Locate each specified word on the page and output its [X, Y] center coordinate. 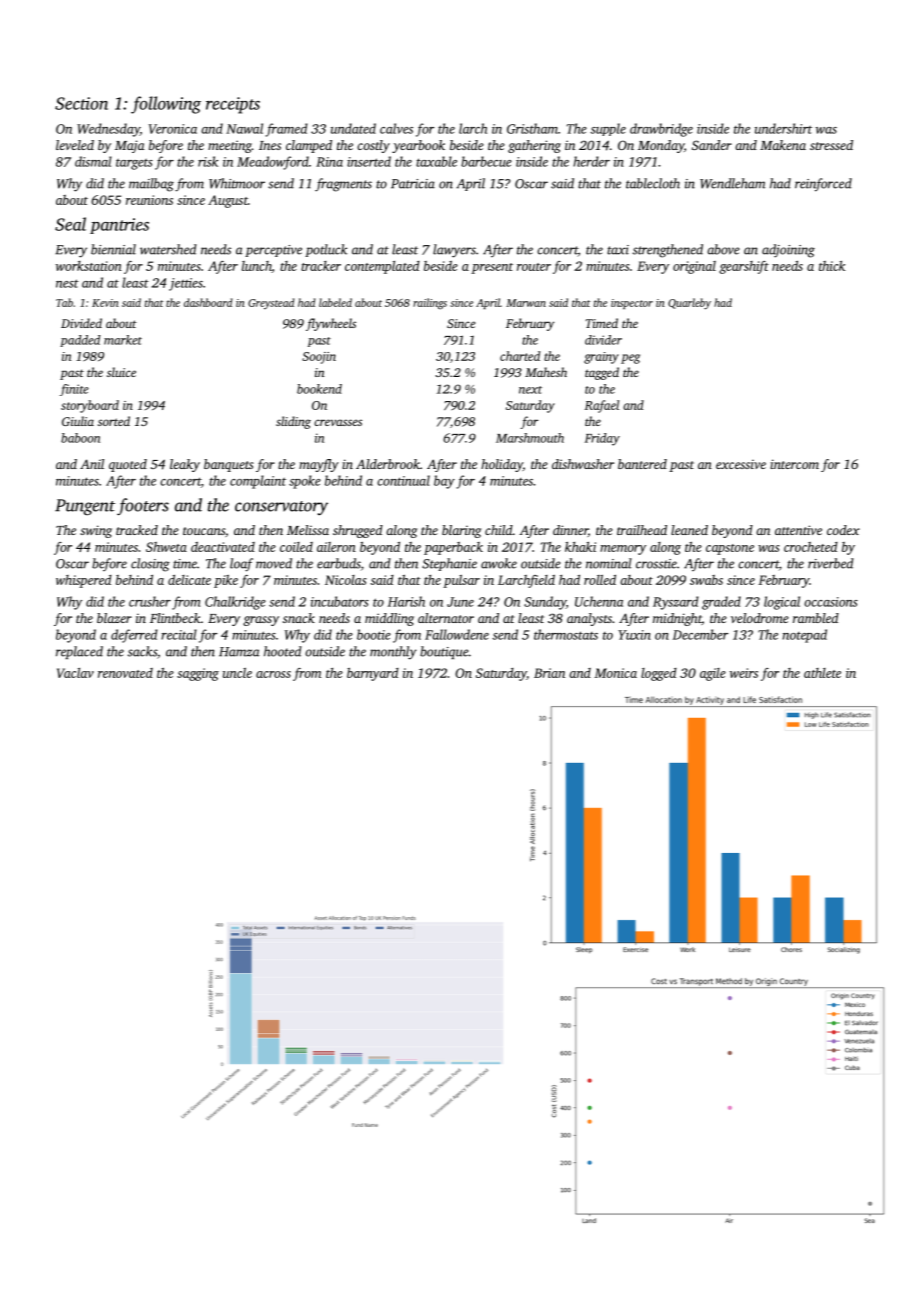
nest [67, 283]
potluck [326, 250]
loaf [241, 565]
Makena [783, 145]
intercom [794, 464]
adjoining [788, 251]
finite [74, 390]
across [273, 674]
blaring [461, 531]
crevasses [338, 422]
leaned [689, 530]
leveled [75, 145]
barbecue [486, 161]
